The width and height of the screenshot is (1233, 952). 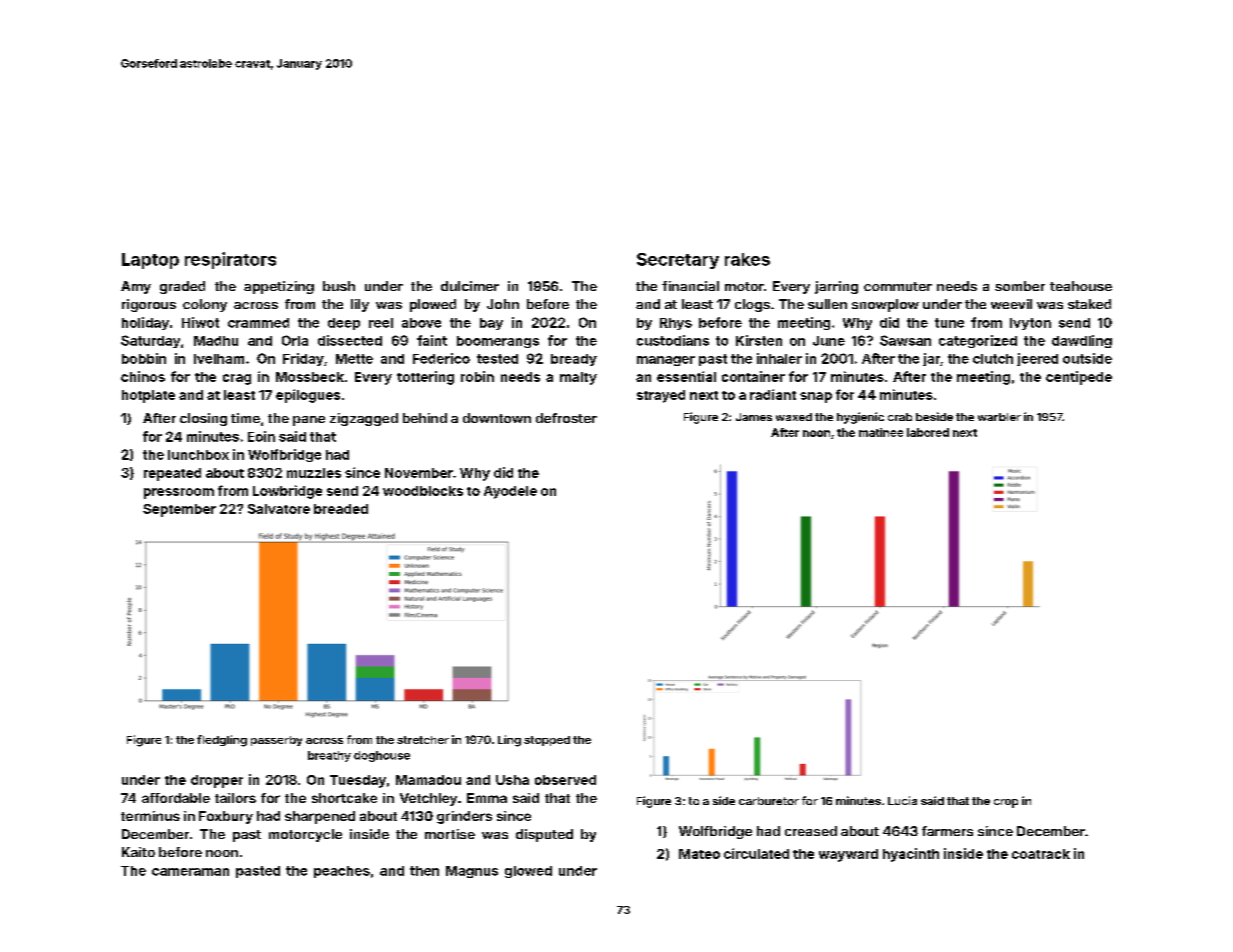 What do you see at coordinates (279, 509) in the screenshot?
I see `Salvatore` at bounding box center [279, 509].
